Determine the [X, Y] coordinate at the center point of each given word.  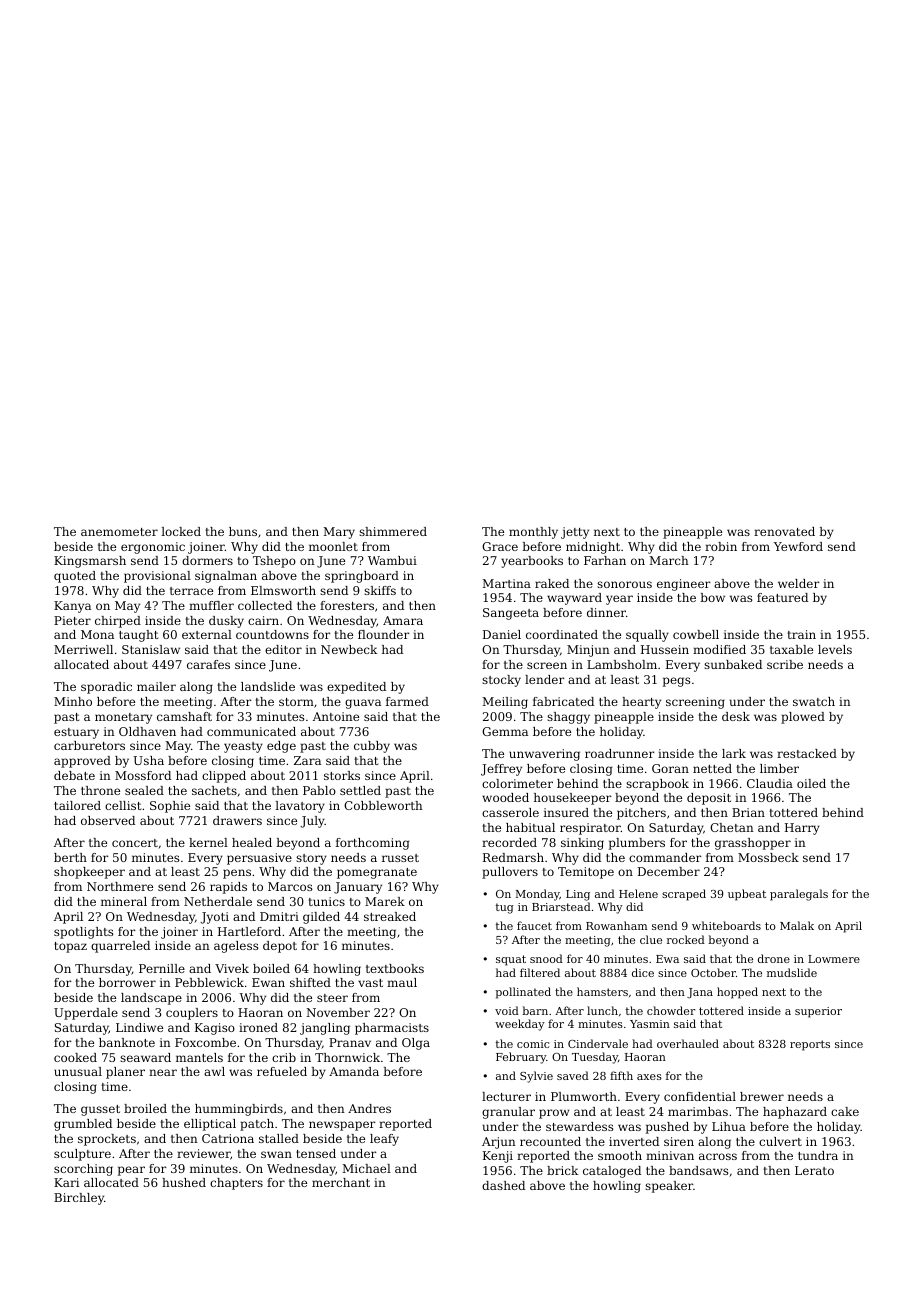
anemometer [119, 532]
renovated [784, 531]
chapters [236, 1184]
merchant [341, 1182]
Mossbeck [768, 857]
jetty [575, 533]
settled [360, 790]
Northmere [120, 886]
